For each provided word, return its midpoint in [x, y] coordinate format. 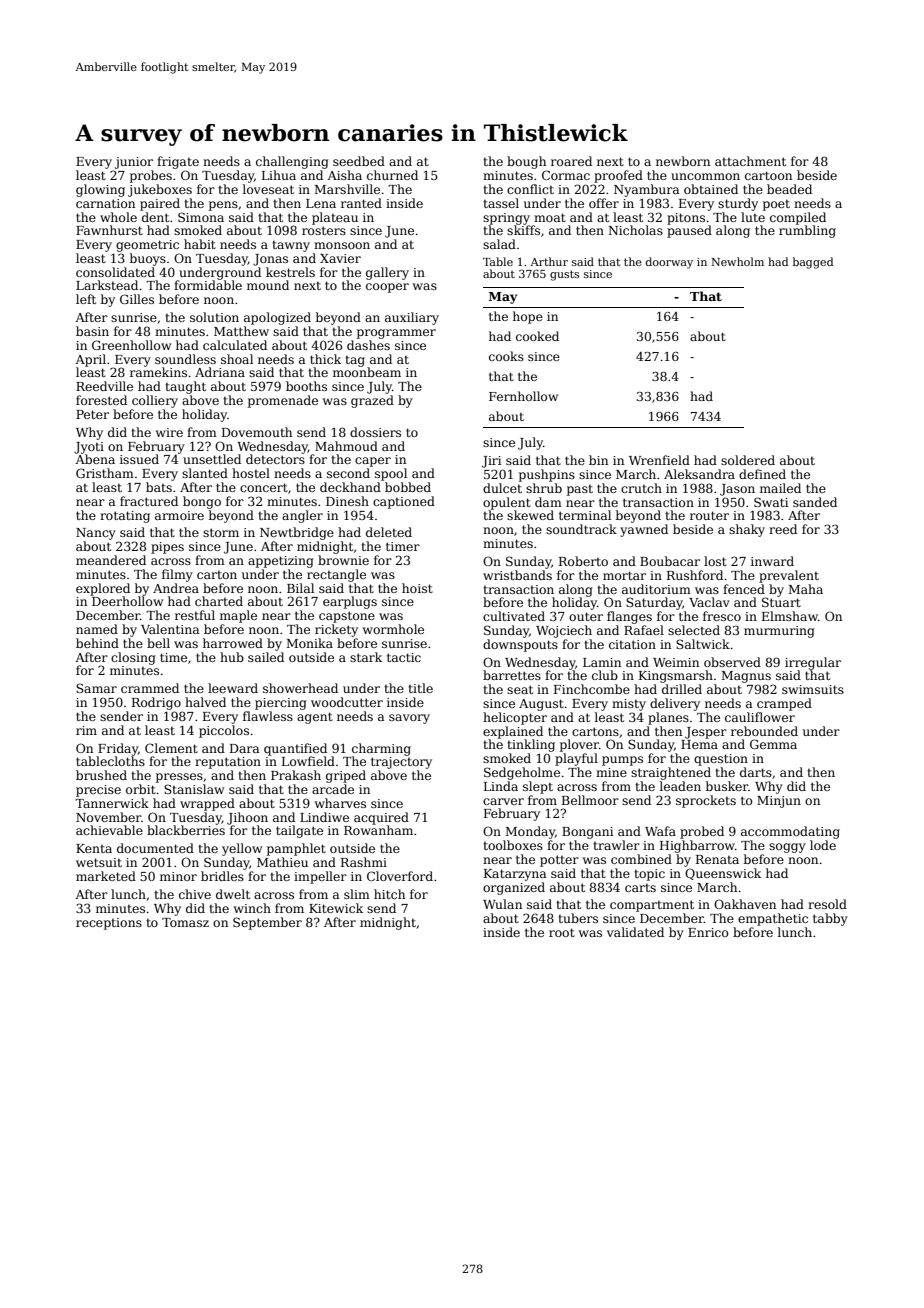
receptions [109, 924]
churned [392, 175]
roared [571, 161]
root [562, 932]
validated [635, 932]
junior [133, 163]
